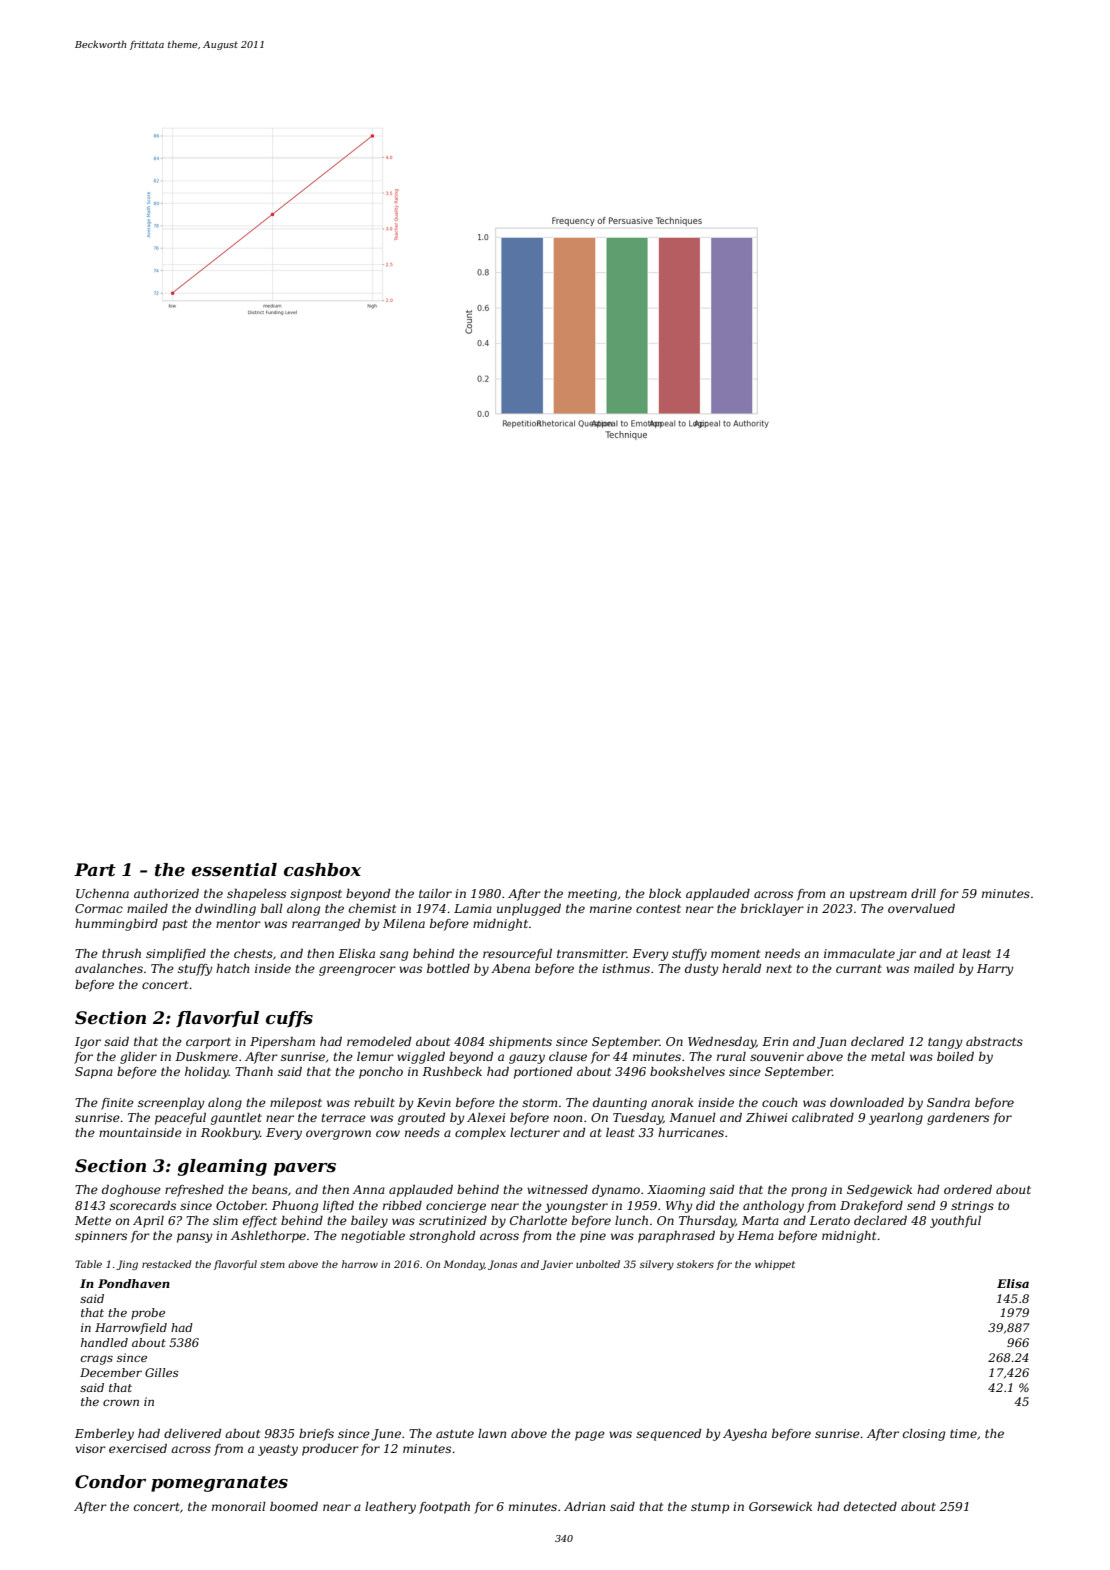 The image size is (1110, 1570). What do you see at coordinates (456, 1207) in the page?
I see `concierge` at bounding box center [456, 1207].
